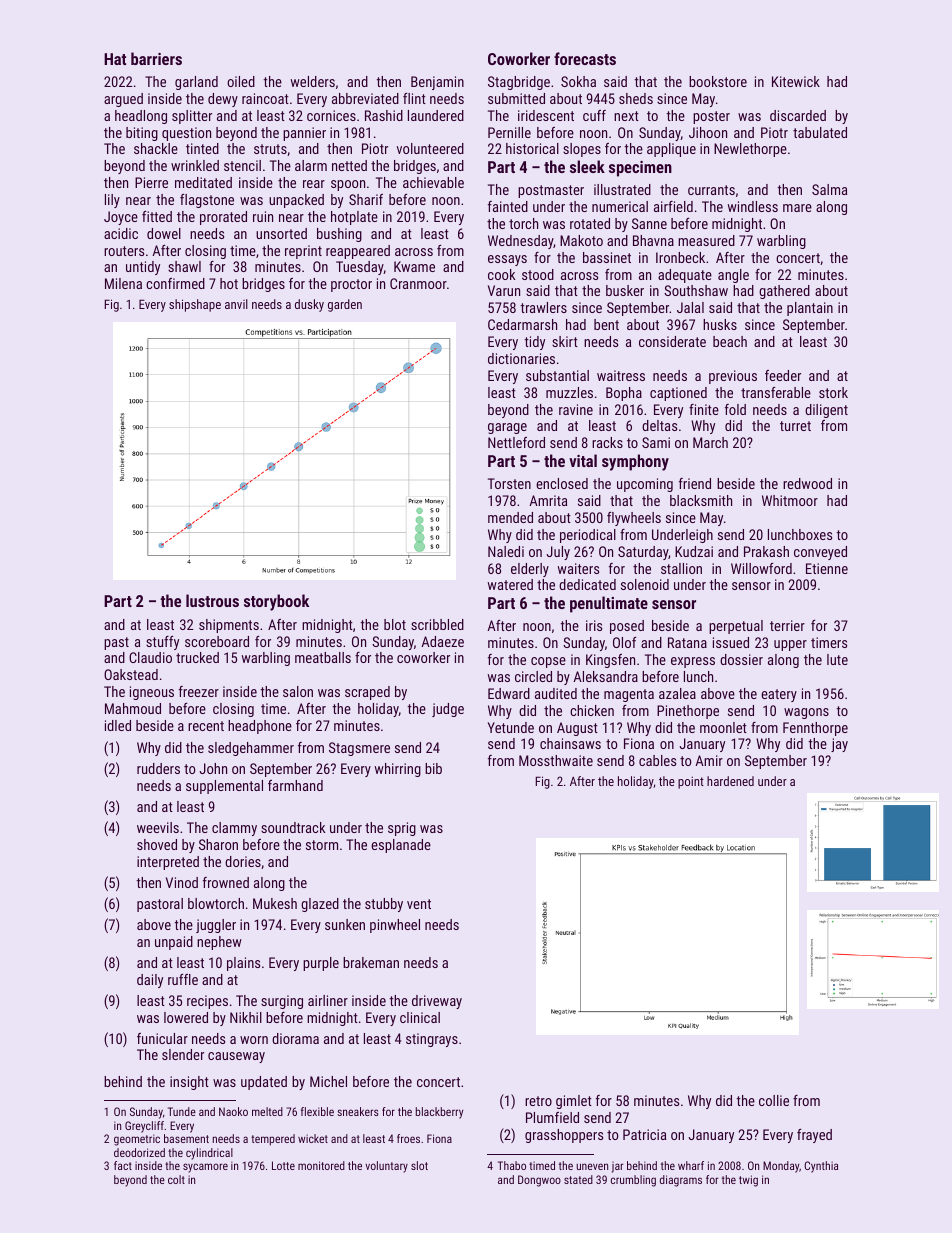 The height and width of the screenshot is (1233, 952). What do you see at coordinates (506, 551) in the screenshot?
I see `Naledi` at bounding box center [506, 551].
